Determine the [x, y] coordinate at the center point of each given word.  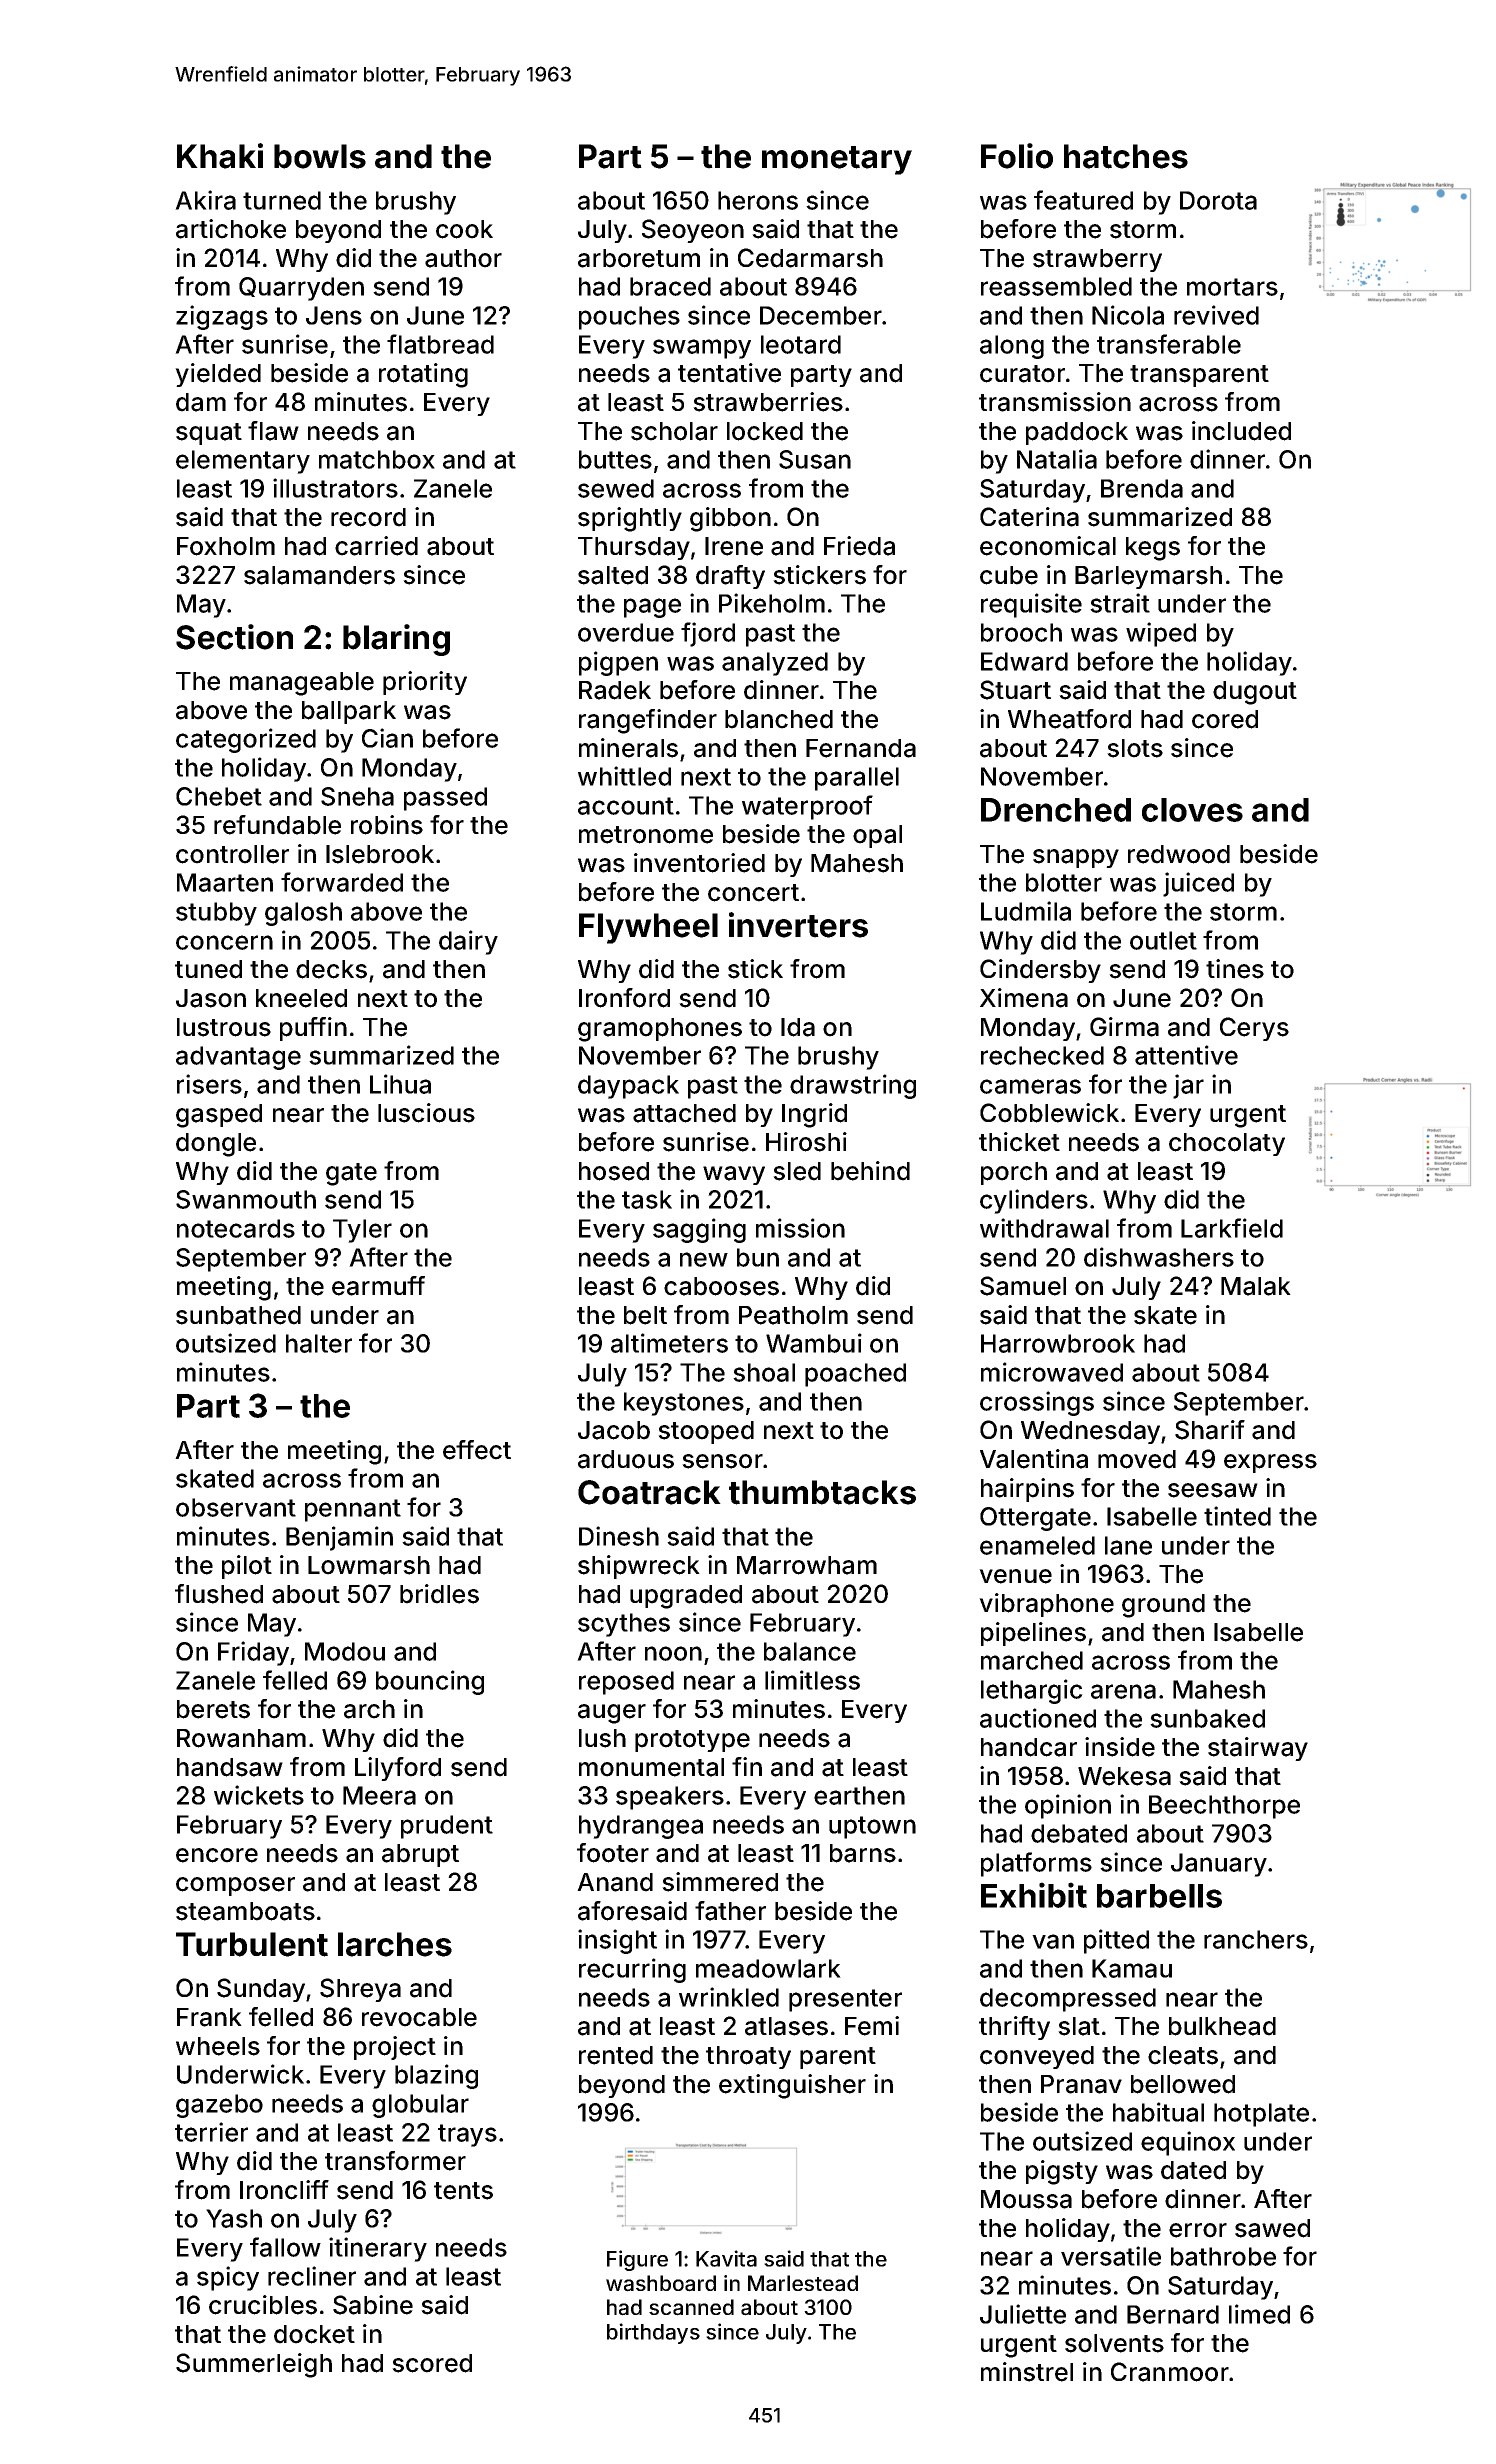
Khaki [220, 156]
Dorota [1218, 200]
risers [209, 1084]
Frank [209, 2017]
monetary [837, 160]
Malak [1256, 1286]
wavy [734, 1175]
